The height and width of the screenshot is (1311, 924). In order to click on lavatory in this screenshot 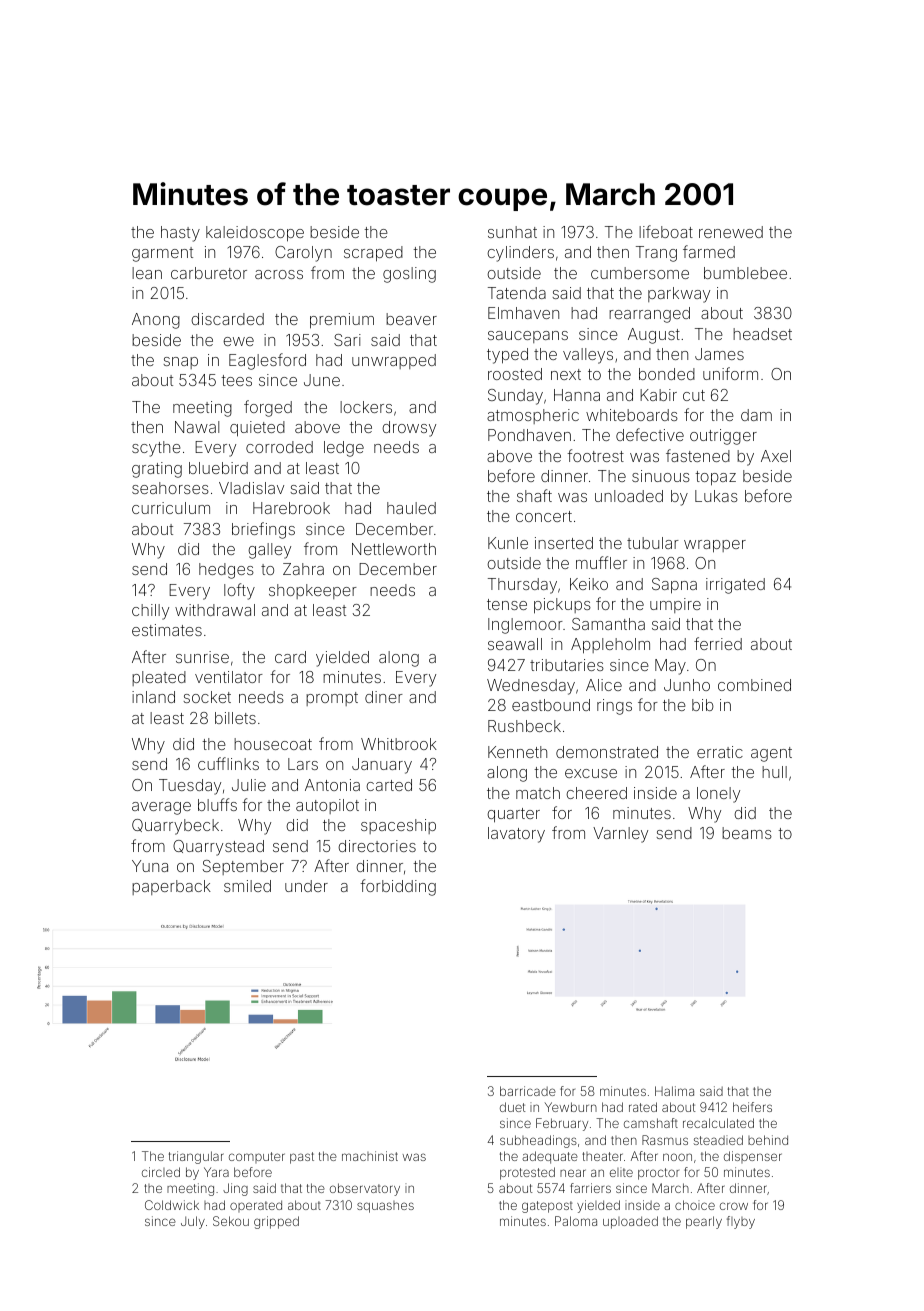, I will do `click(516, 835)`.
